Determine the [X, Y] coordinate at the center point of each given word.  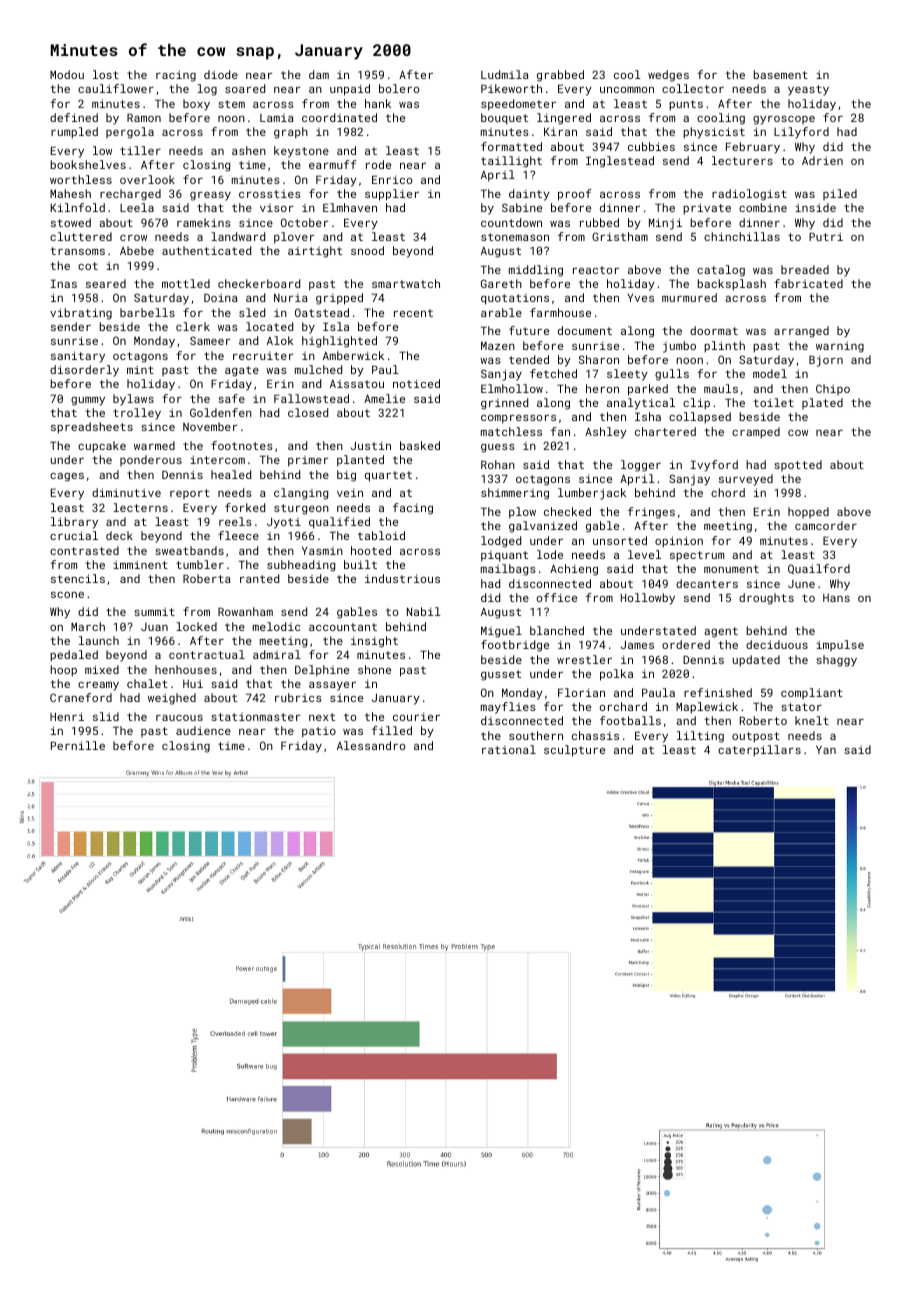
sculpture [574, 751]
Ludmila [505, 74]
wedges [668, 76]
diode [221, 74]
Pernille [78, 745]
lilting [700, 737]
